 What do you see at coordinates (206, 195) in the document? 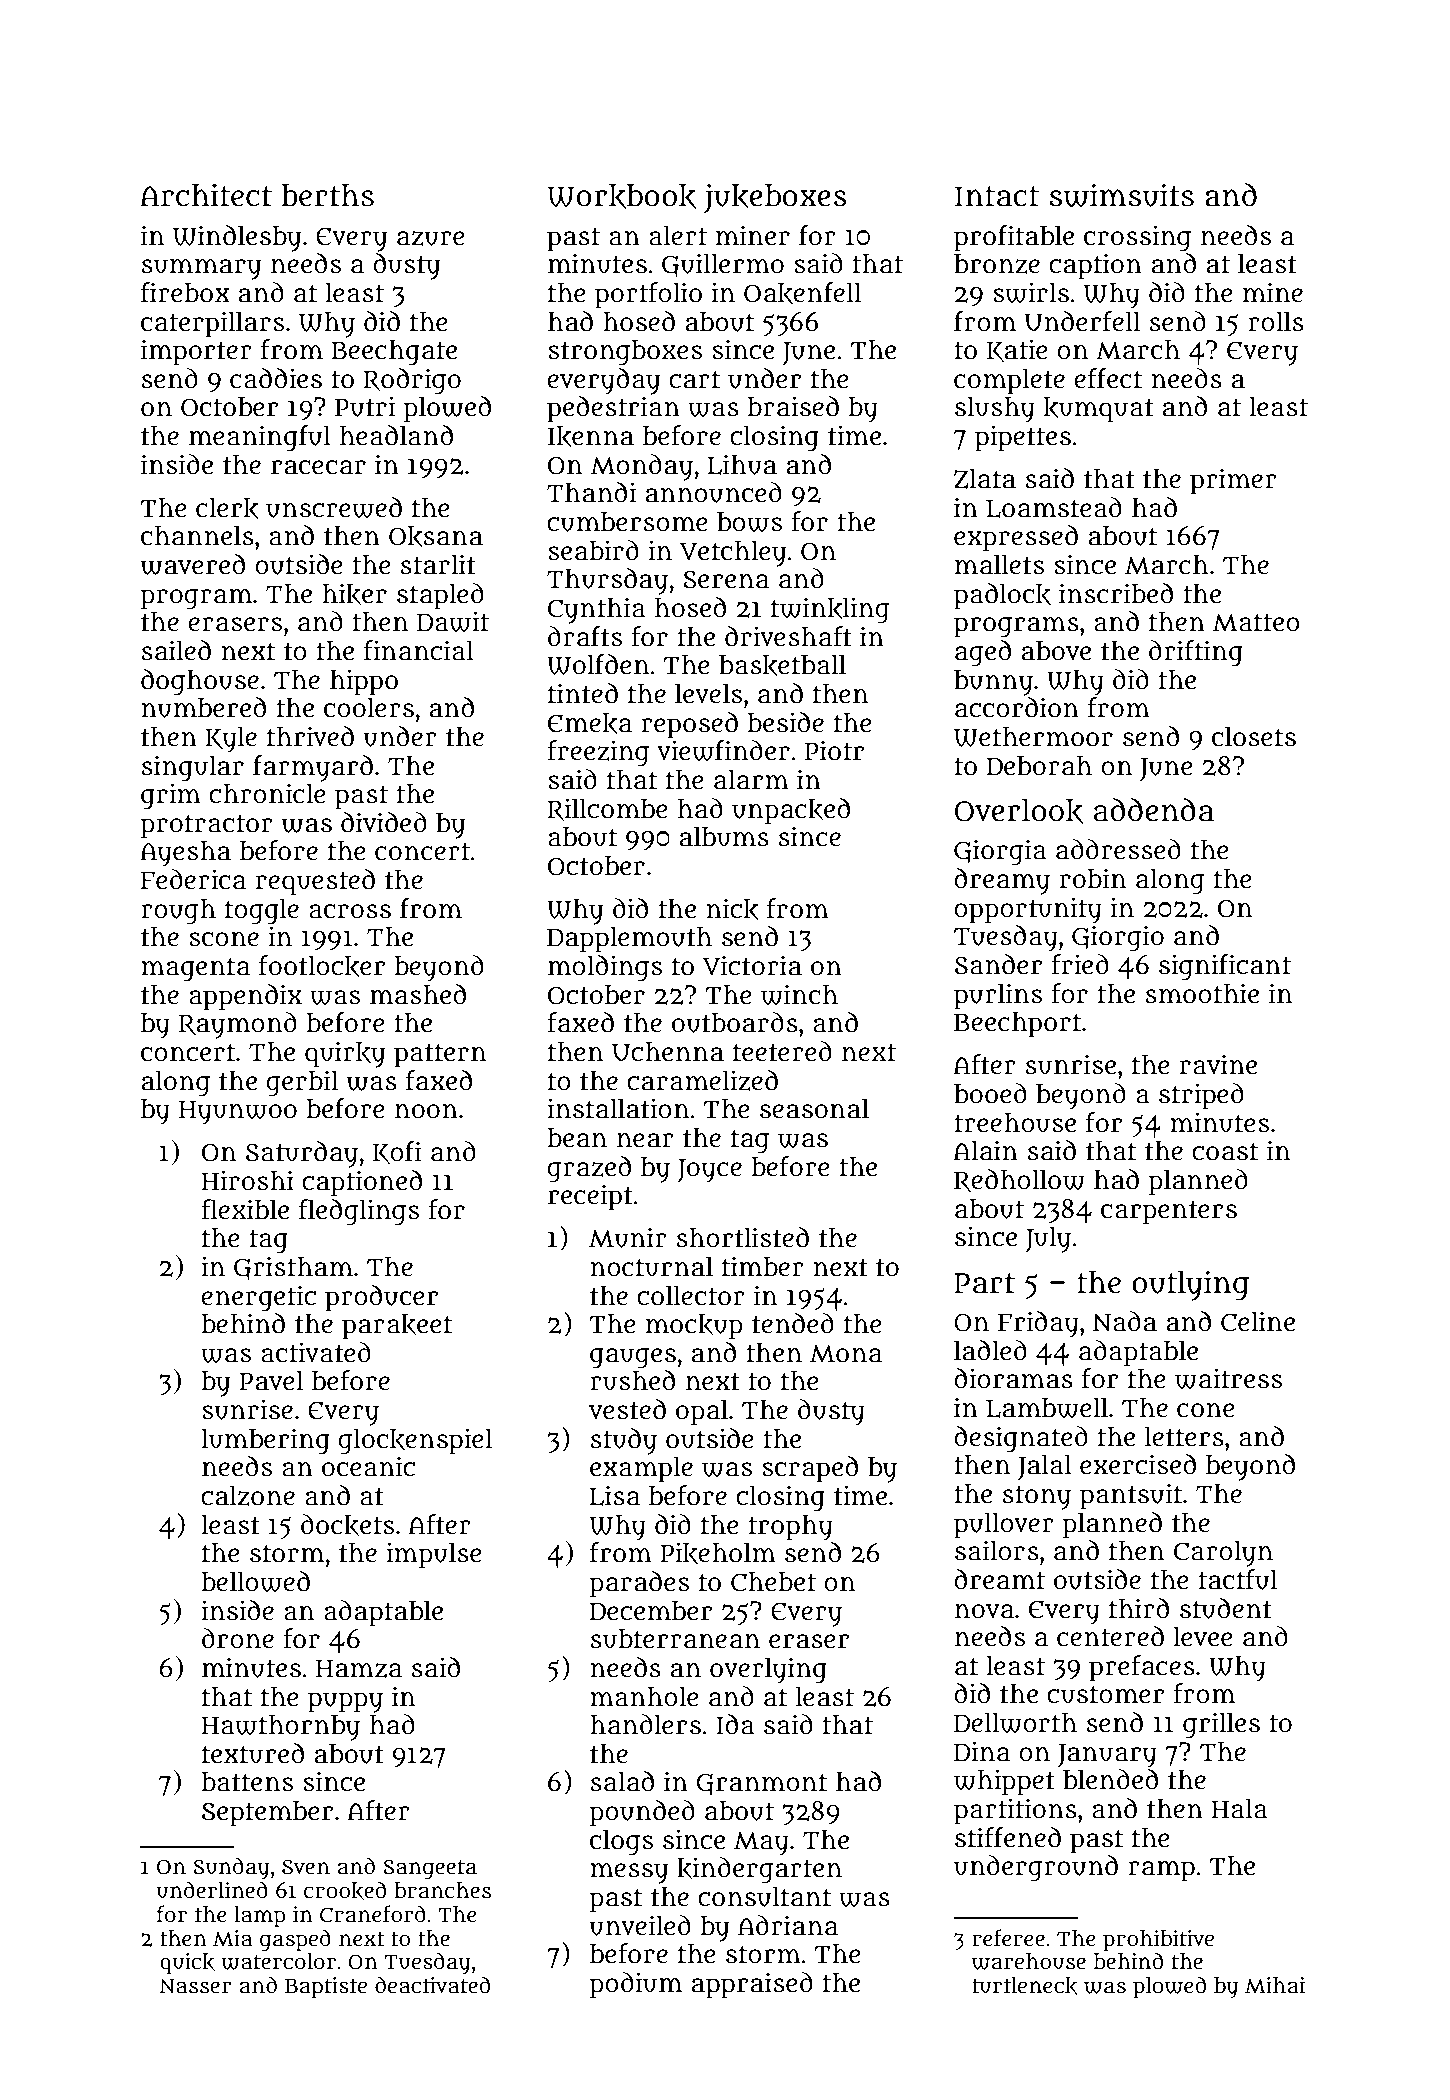
I see `Architect` at bounding box center [206, 195].
